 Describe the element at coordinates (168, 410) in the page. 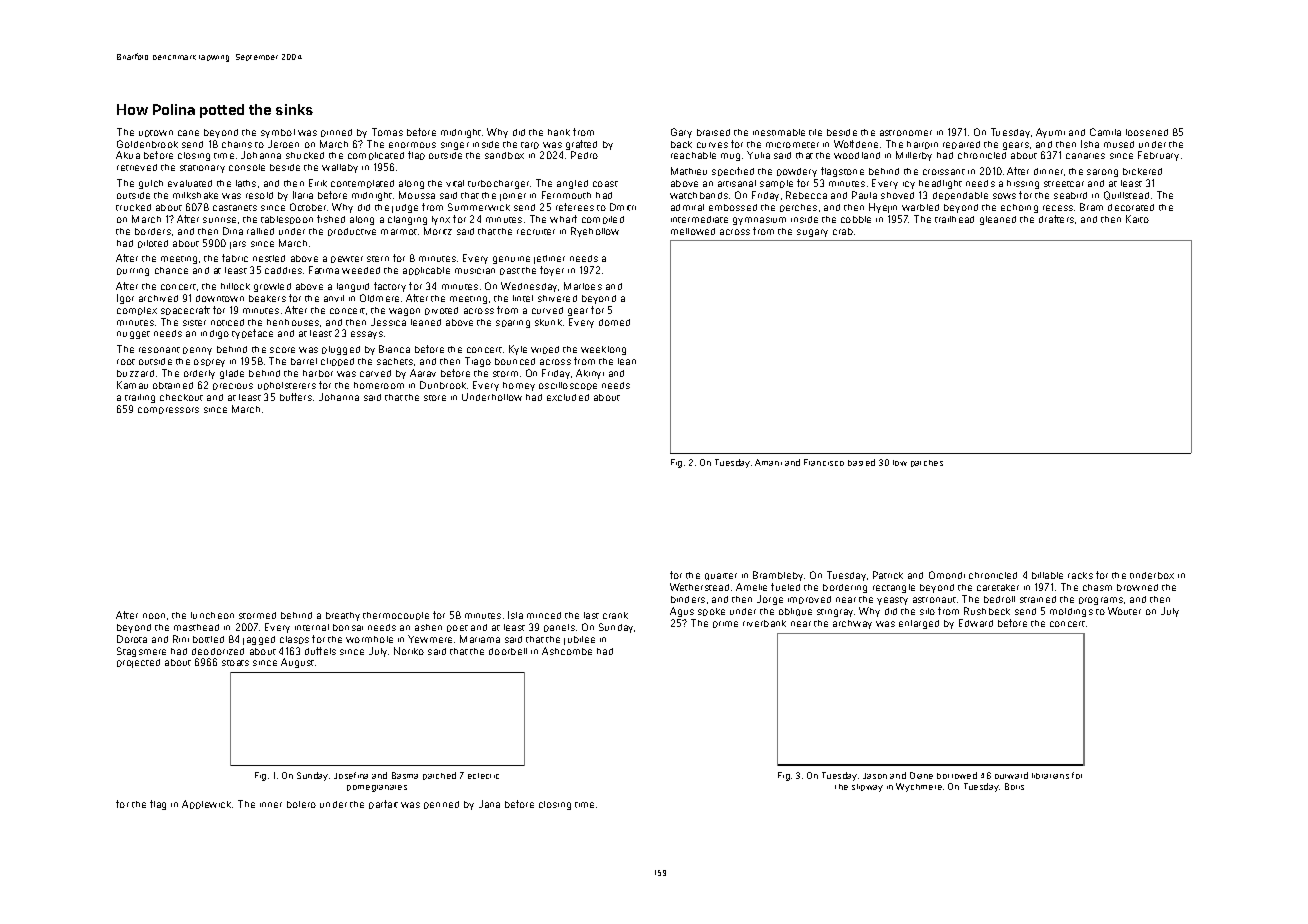

I see `compressors` at that location.
